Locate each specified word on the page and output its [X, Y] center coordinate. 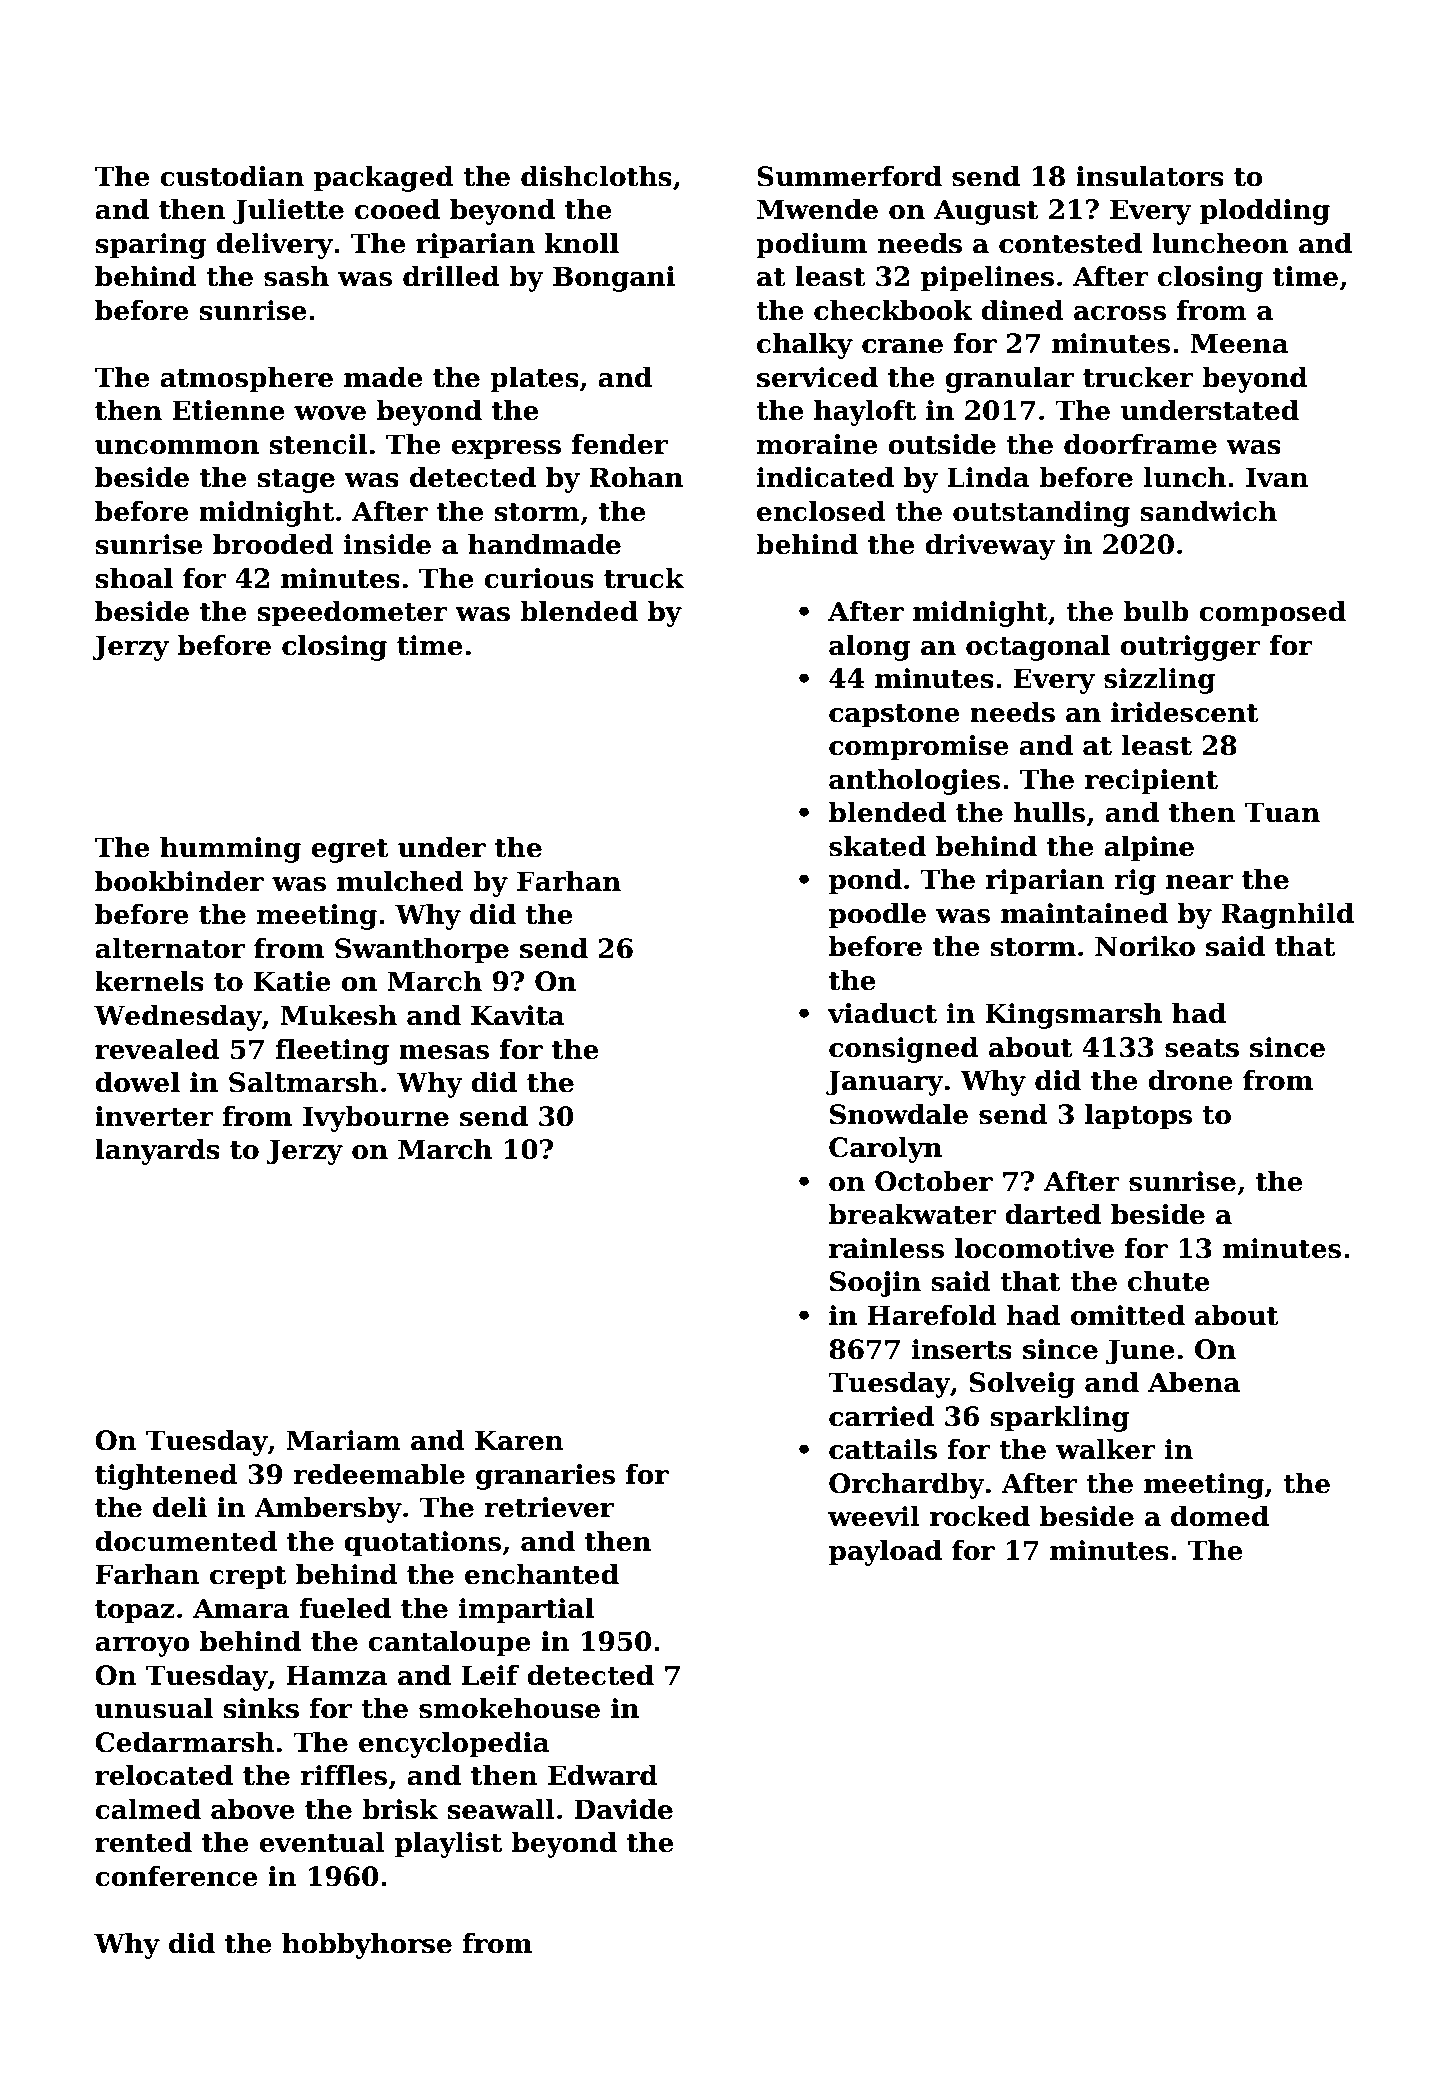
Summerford [849, 176]
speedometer [352, 614]
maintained [1084, 913]
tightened [166, 1477]
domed [1220, 1516]
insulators [1150, 176]
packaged [384, 179]
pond [865, 882]
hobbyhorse [367, 1946]
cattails [883, 1449]
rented [143, 1842]
